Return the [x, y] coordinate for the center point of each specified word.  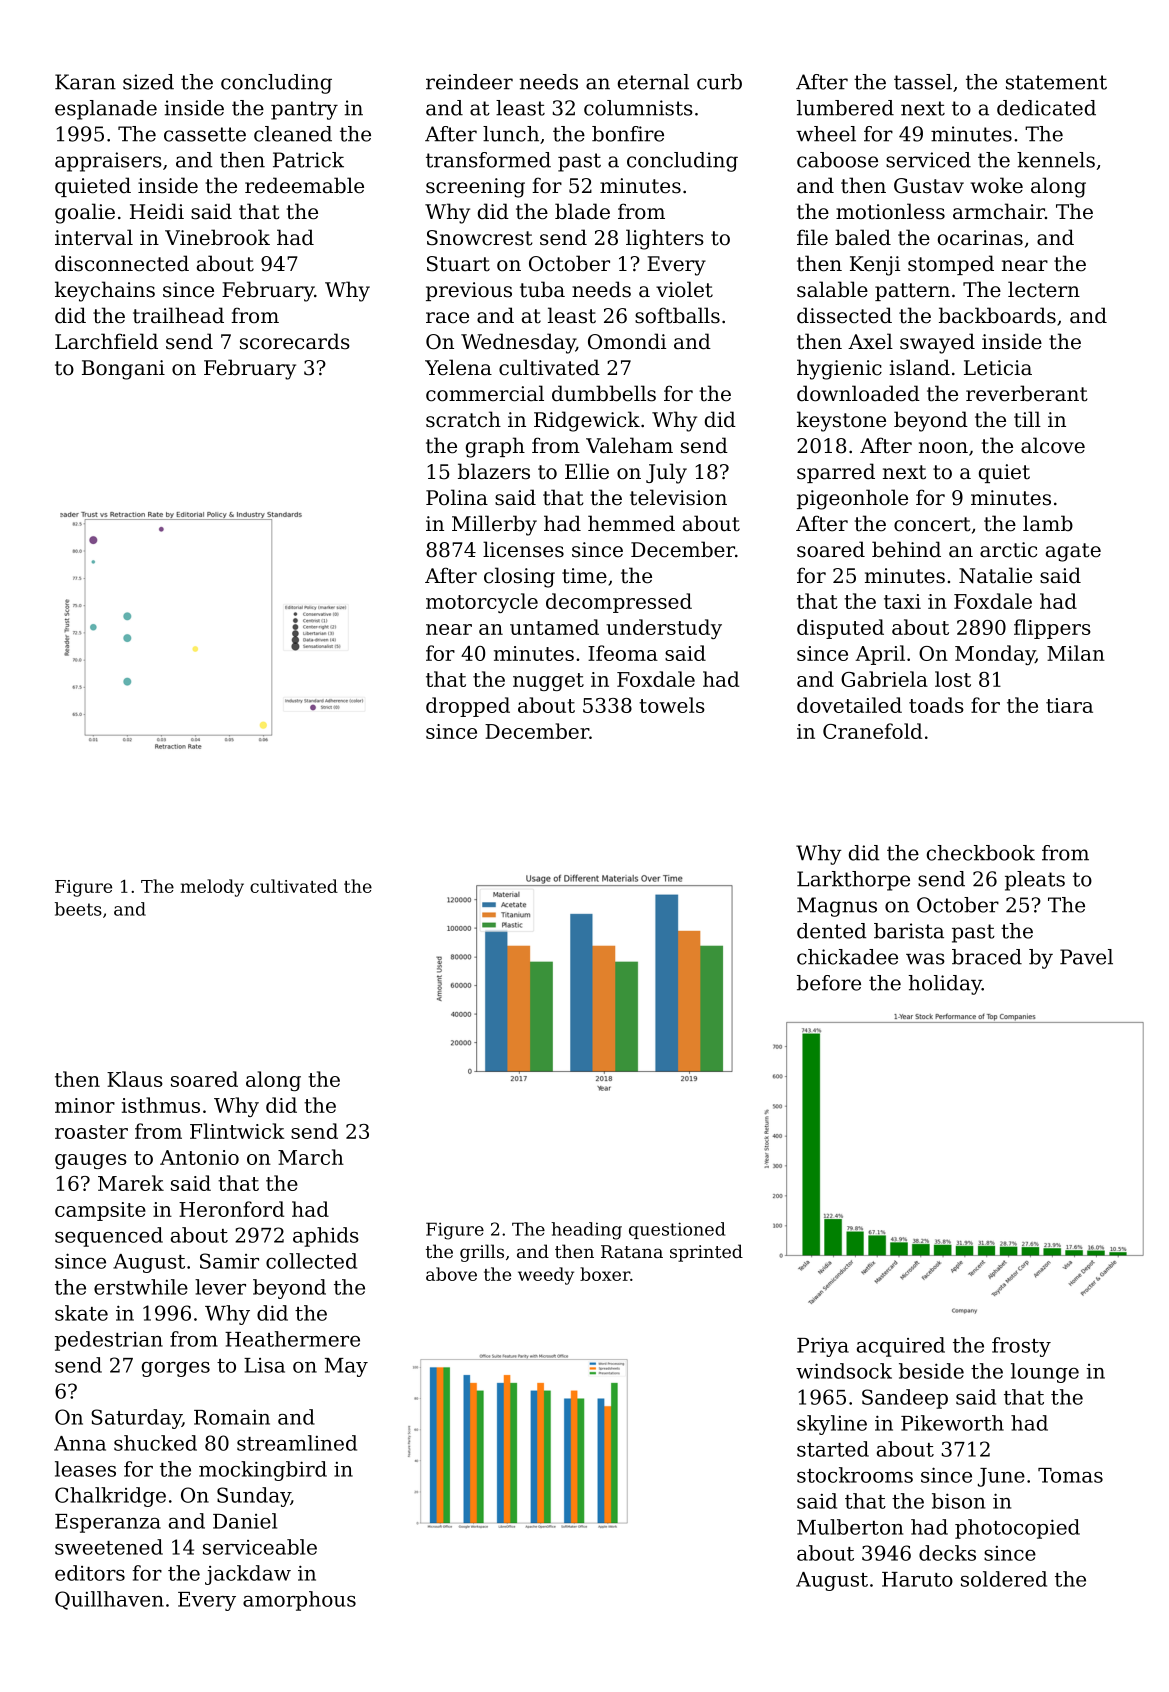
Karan [85, 82]
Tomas [1070, 1475]
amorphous [299, 1601]
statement [1056, 82]
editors [90, 1573]
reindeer [469, 82]
